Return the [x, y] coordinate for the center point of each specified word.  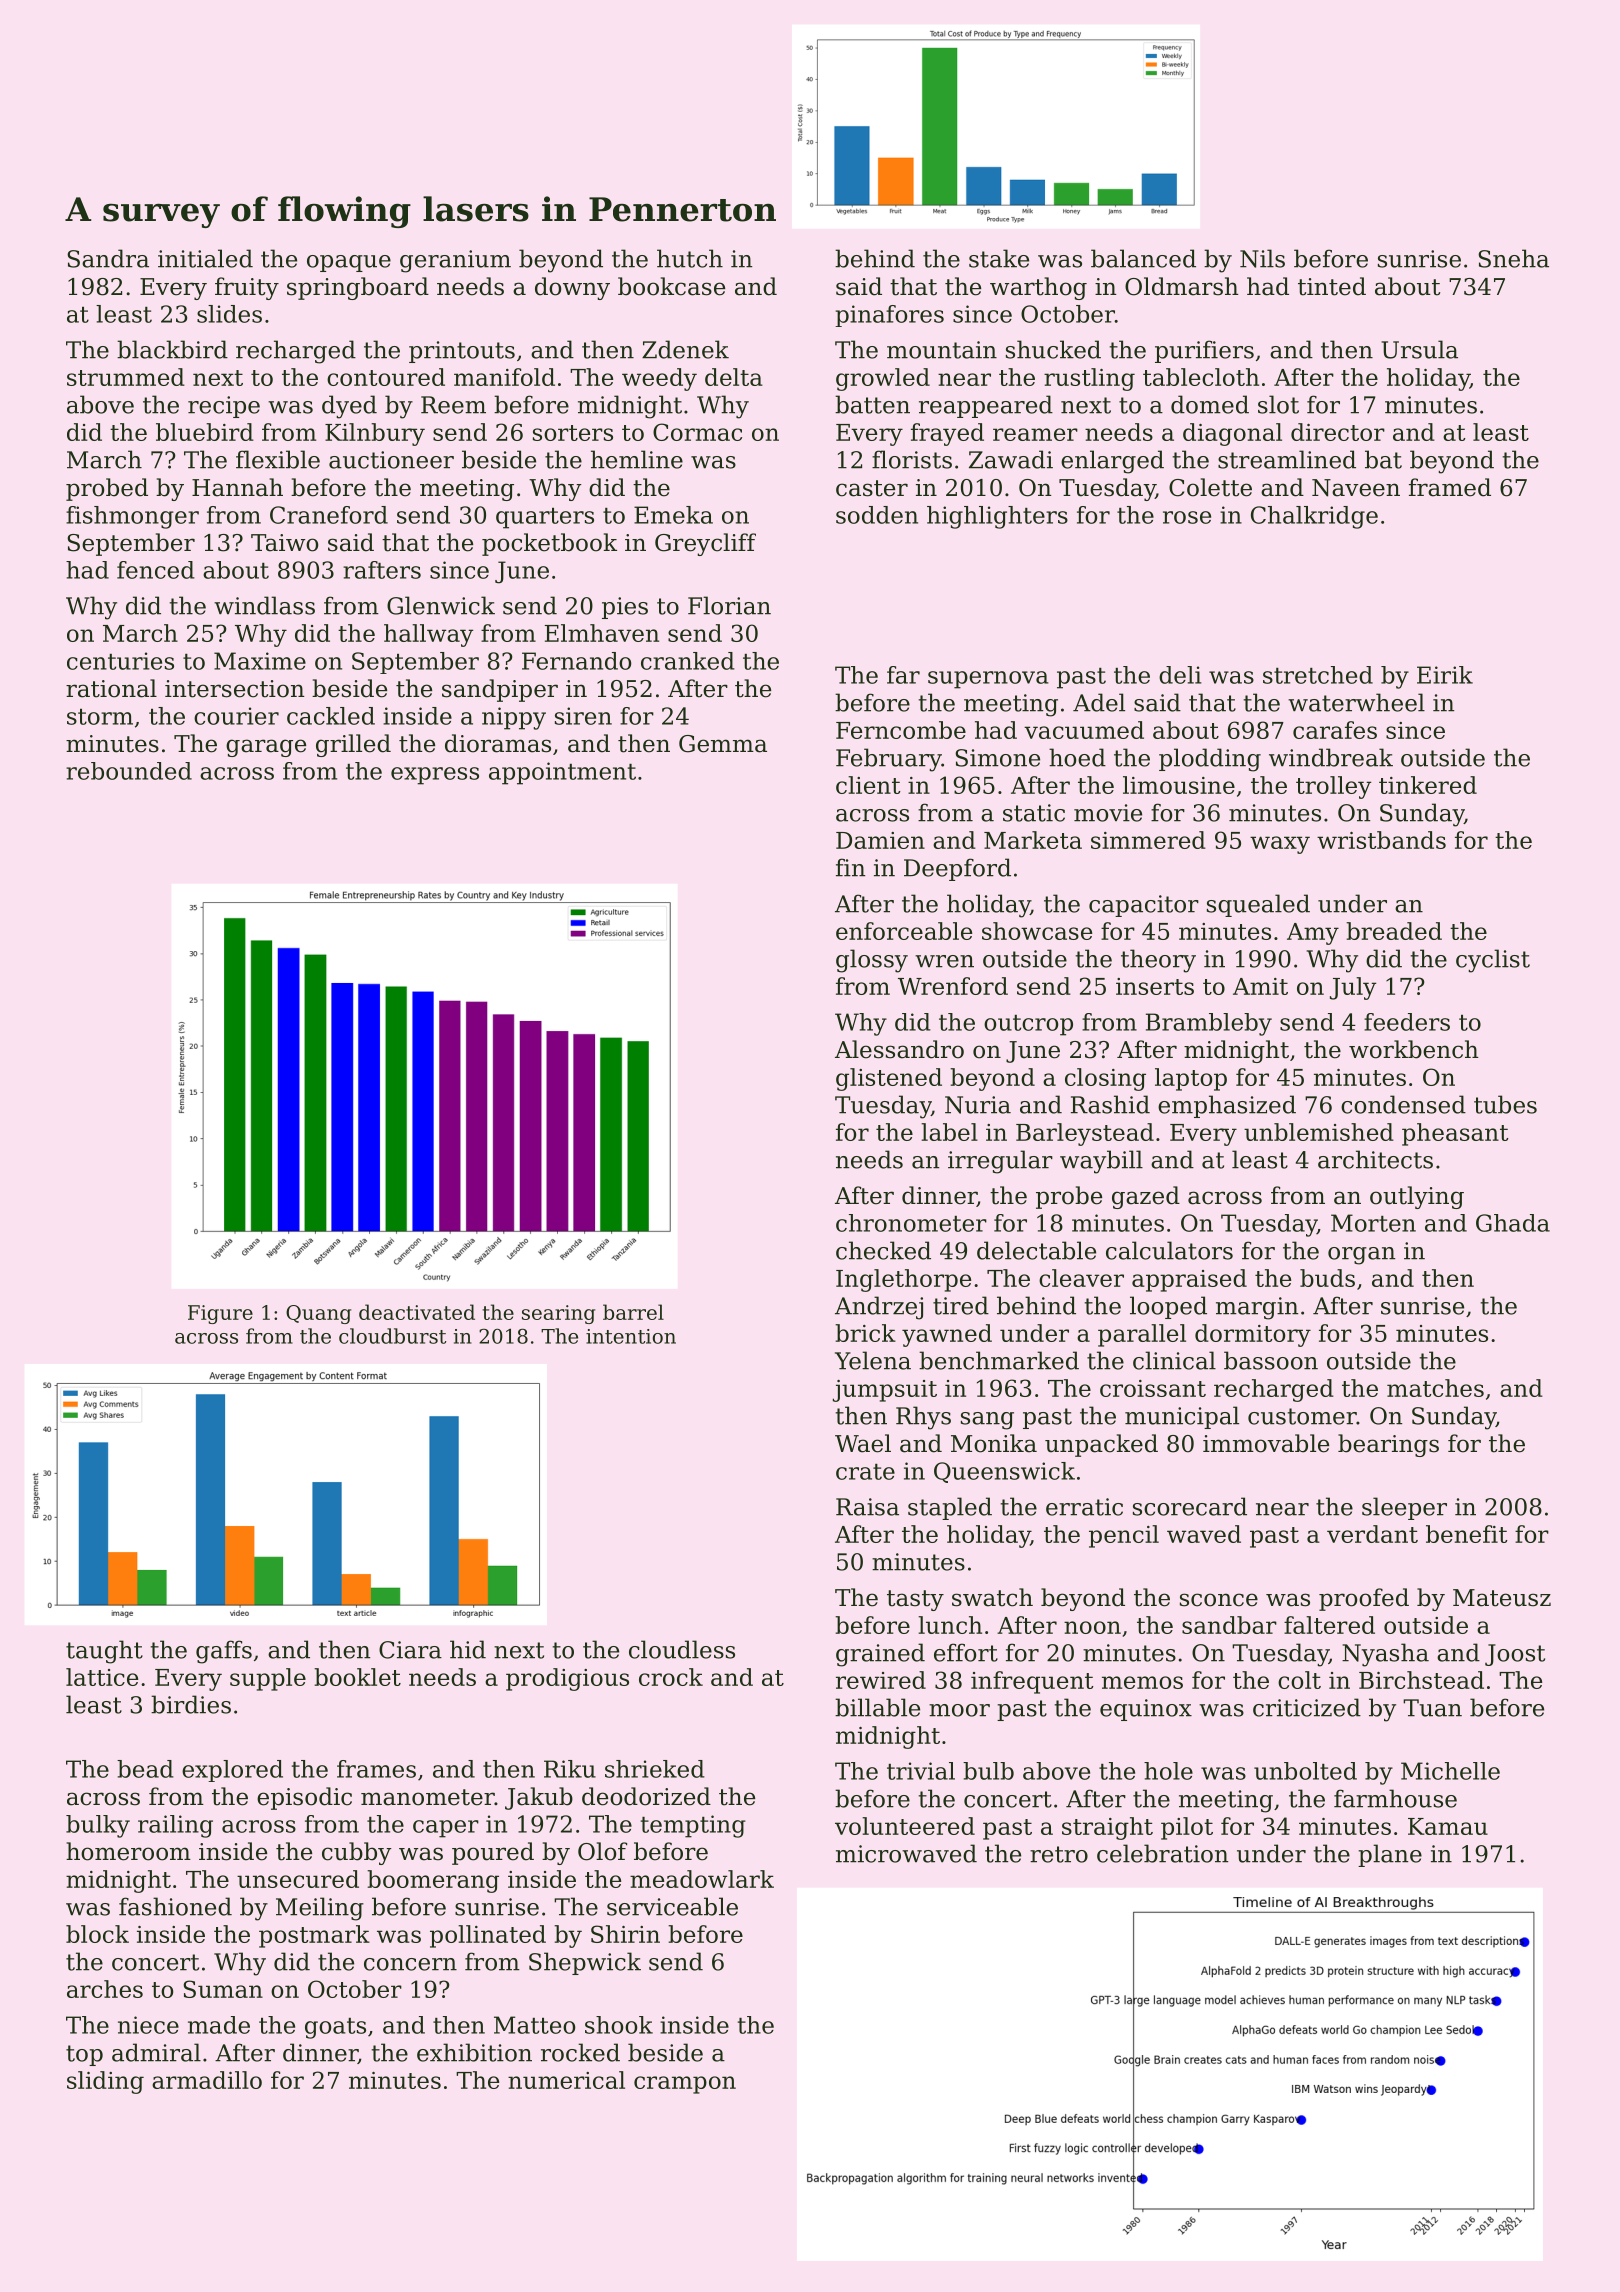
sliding [105, 2082]
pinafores [889, 316]
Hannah [237, 487]
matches [1435, 1388]
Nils [1262, 258]
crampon [685, 2085]
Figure [220, 1314]
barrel [633, 1312]
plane [1390, 1855]
